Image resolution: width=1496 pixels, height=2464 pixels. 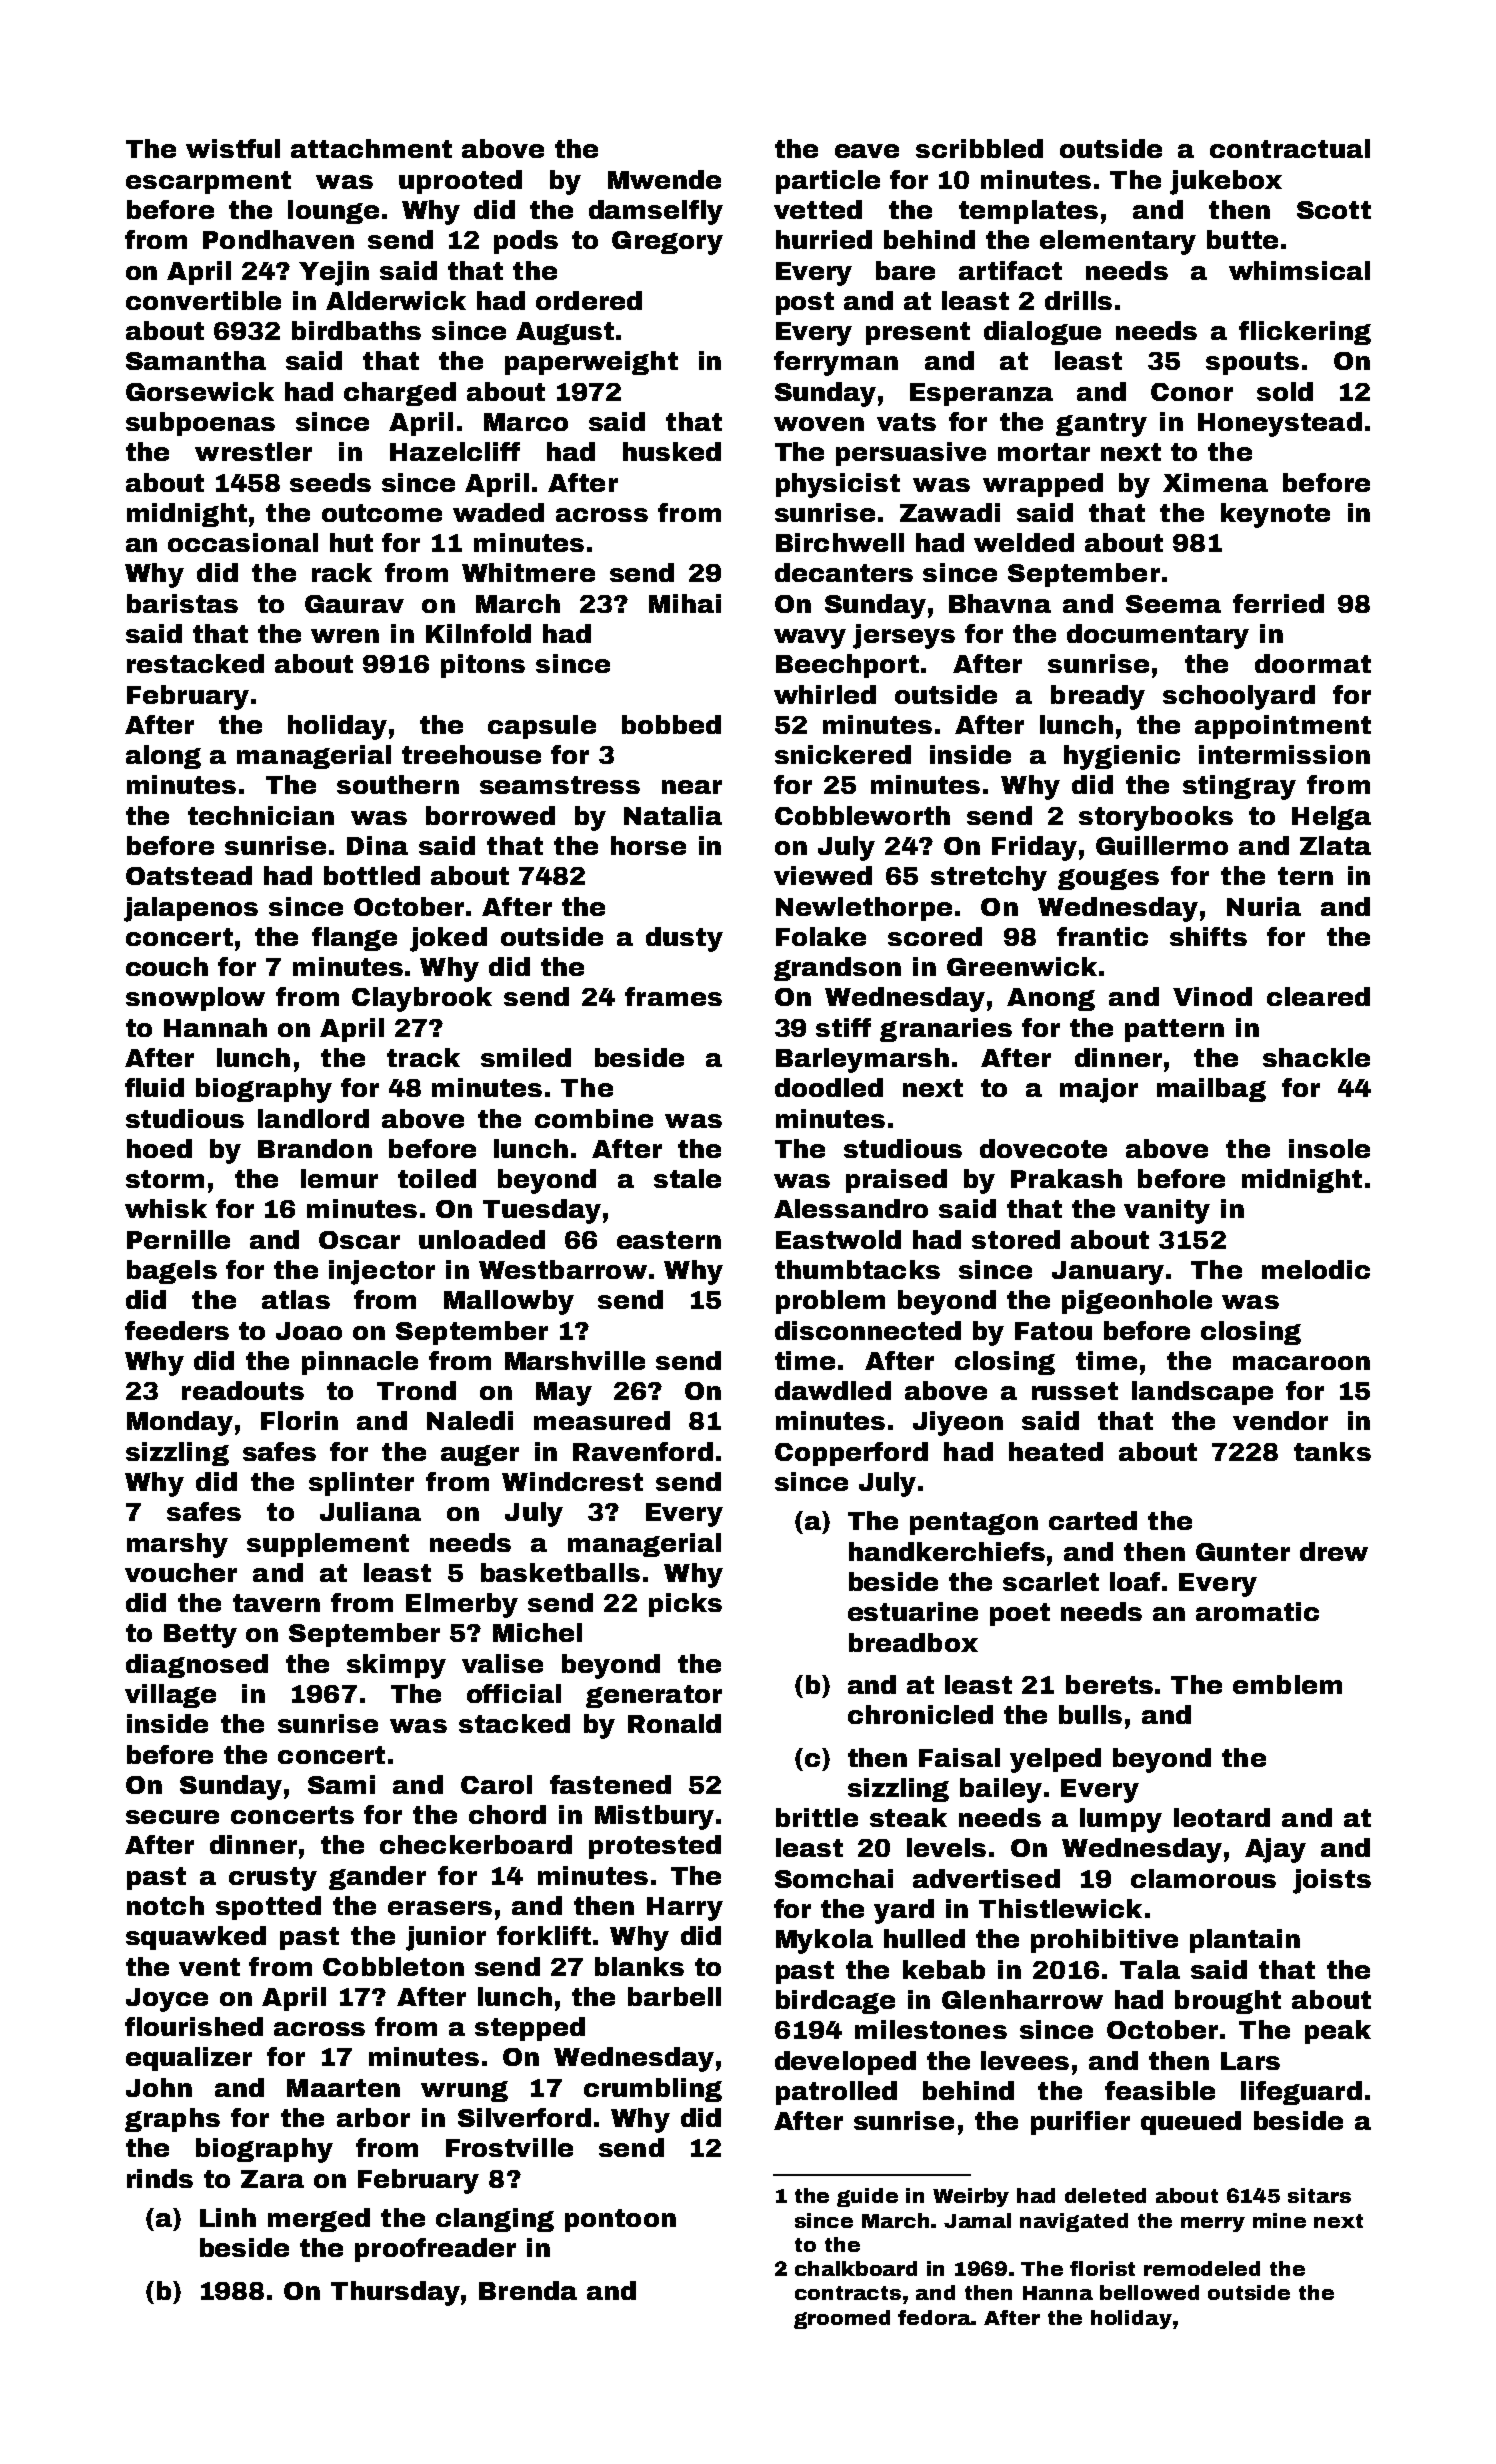 I want to click on doormat, so click(x=1313, y=663).
